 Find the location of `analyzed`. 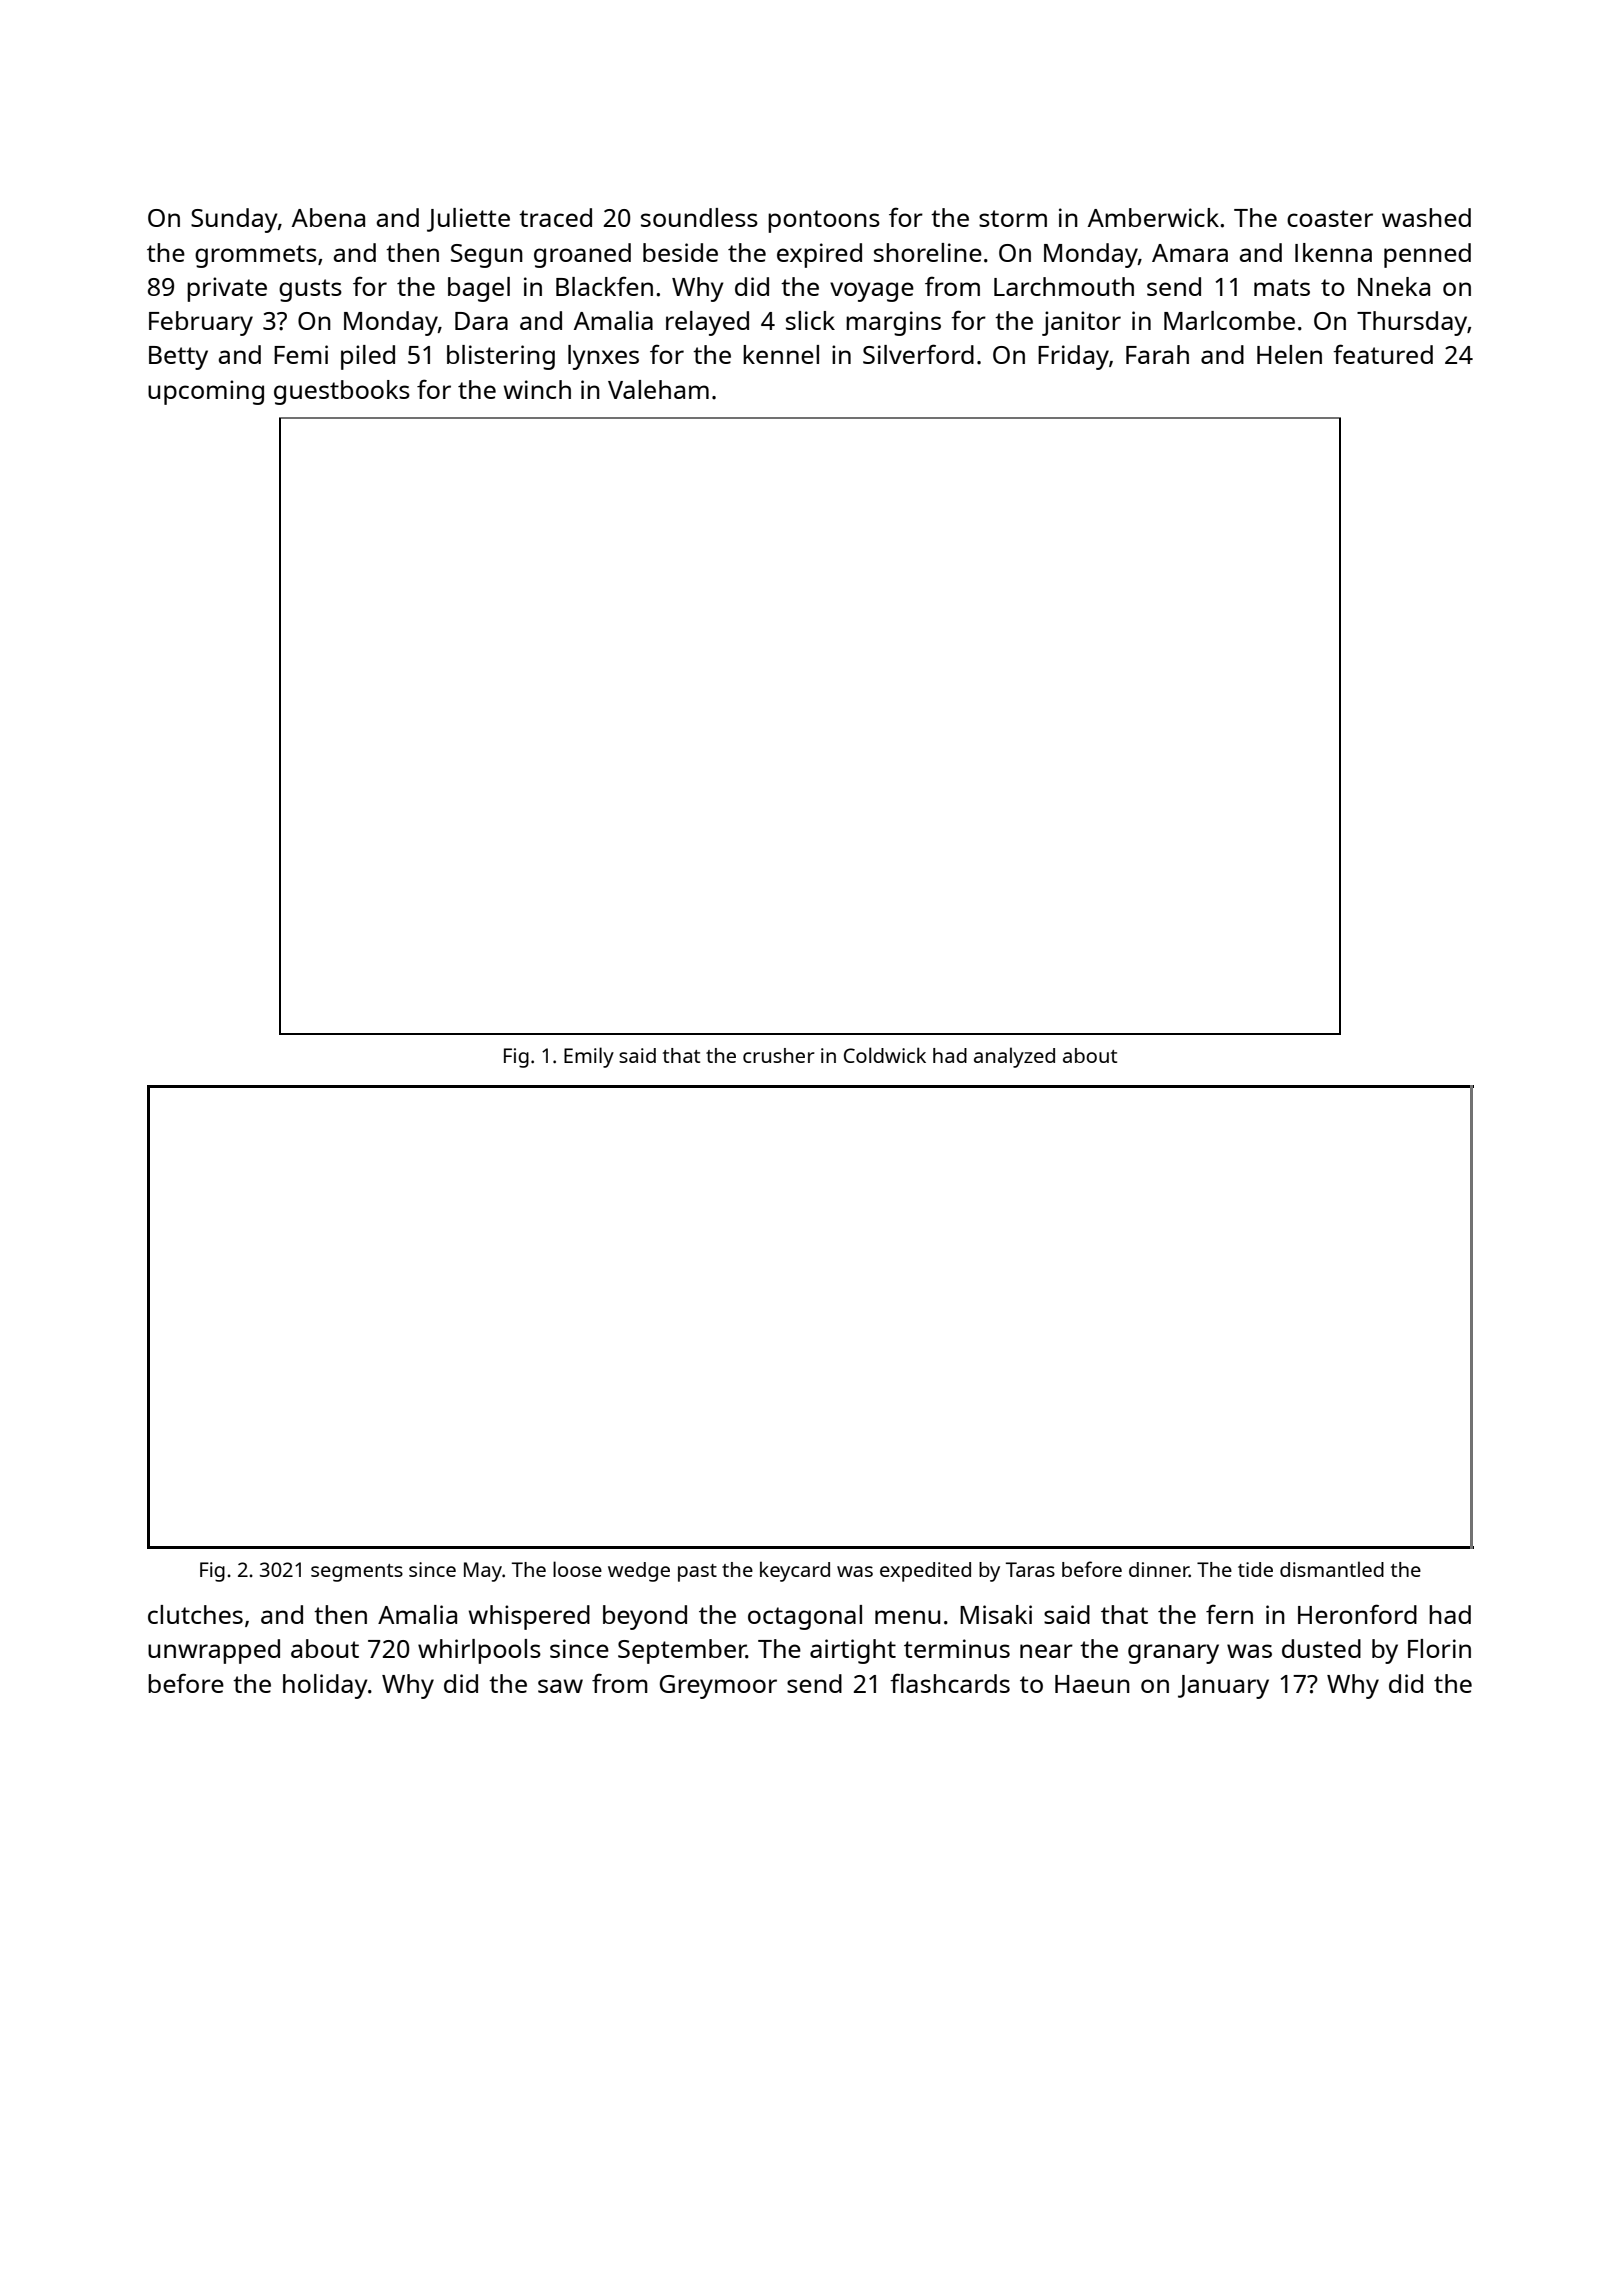

analyzed is located at coordinates (1014, 1057).
